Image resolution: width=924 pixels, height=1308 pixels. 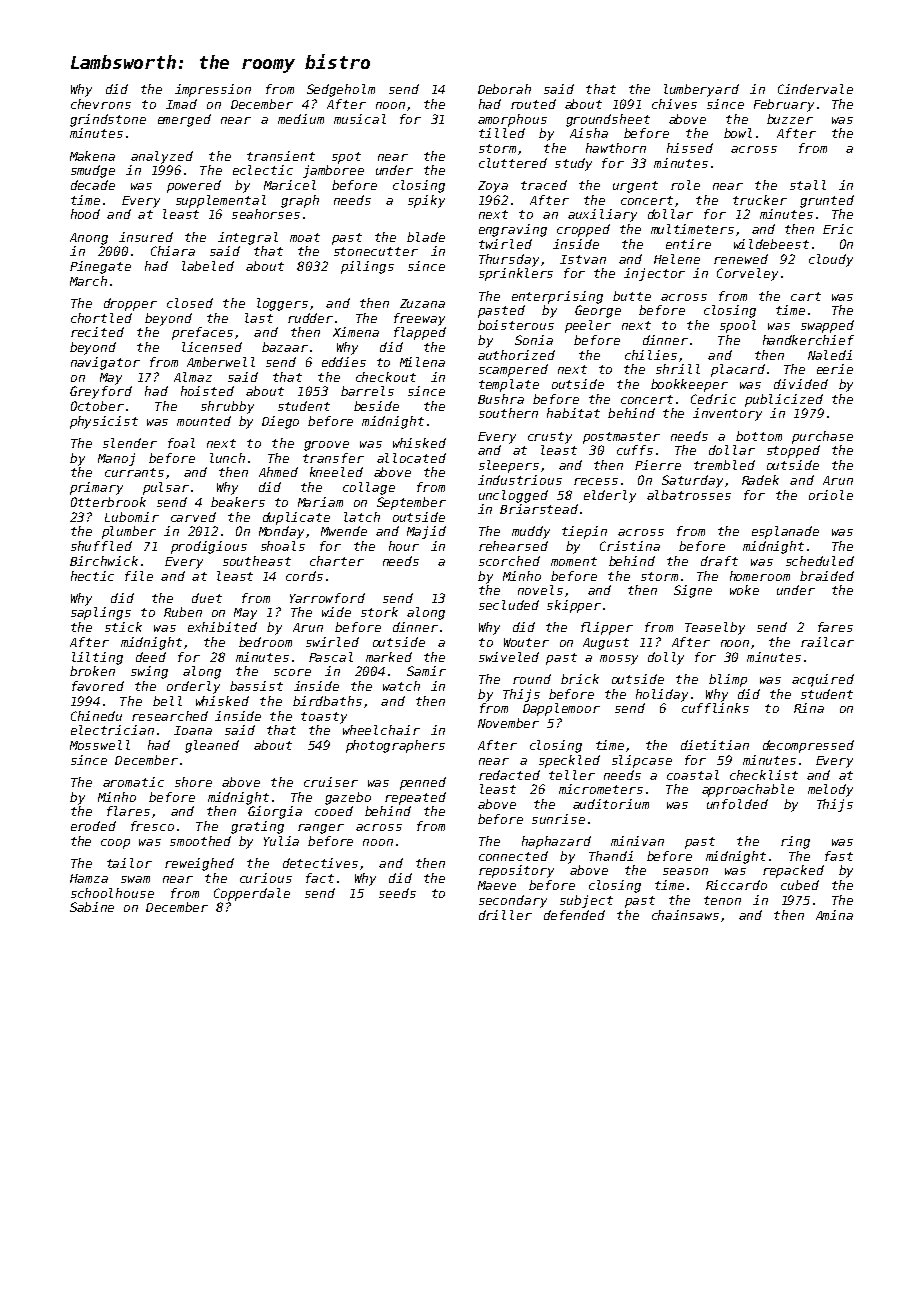 I want to click on eroded, so click(x=93, y=826).
